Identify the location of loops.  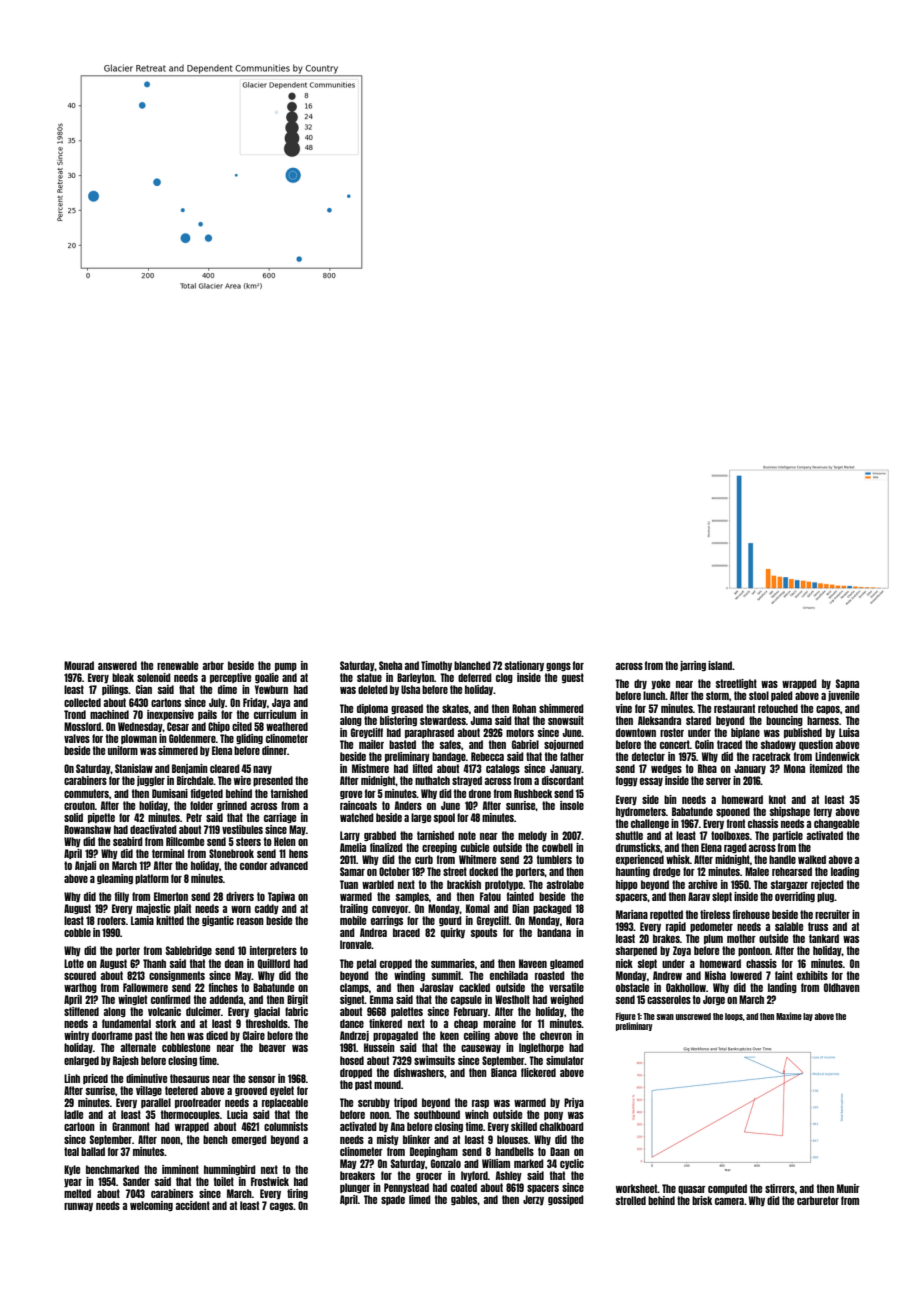
(734, 1017).
